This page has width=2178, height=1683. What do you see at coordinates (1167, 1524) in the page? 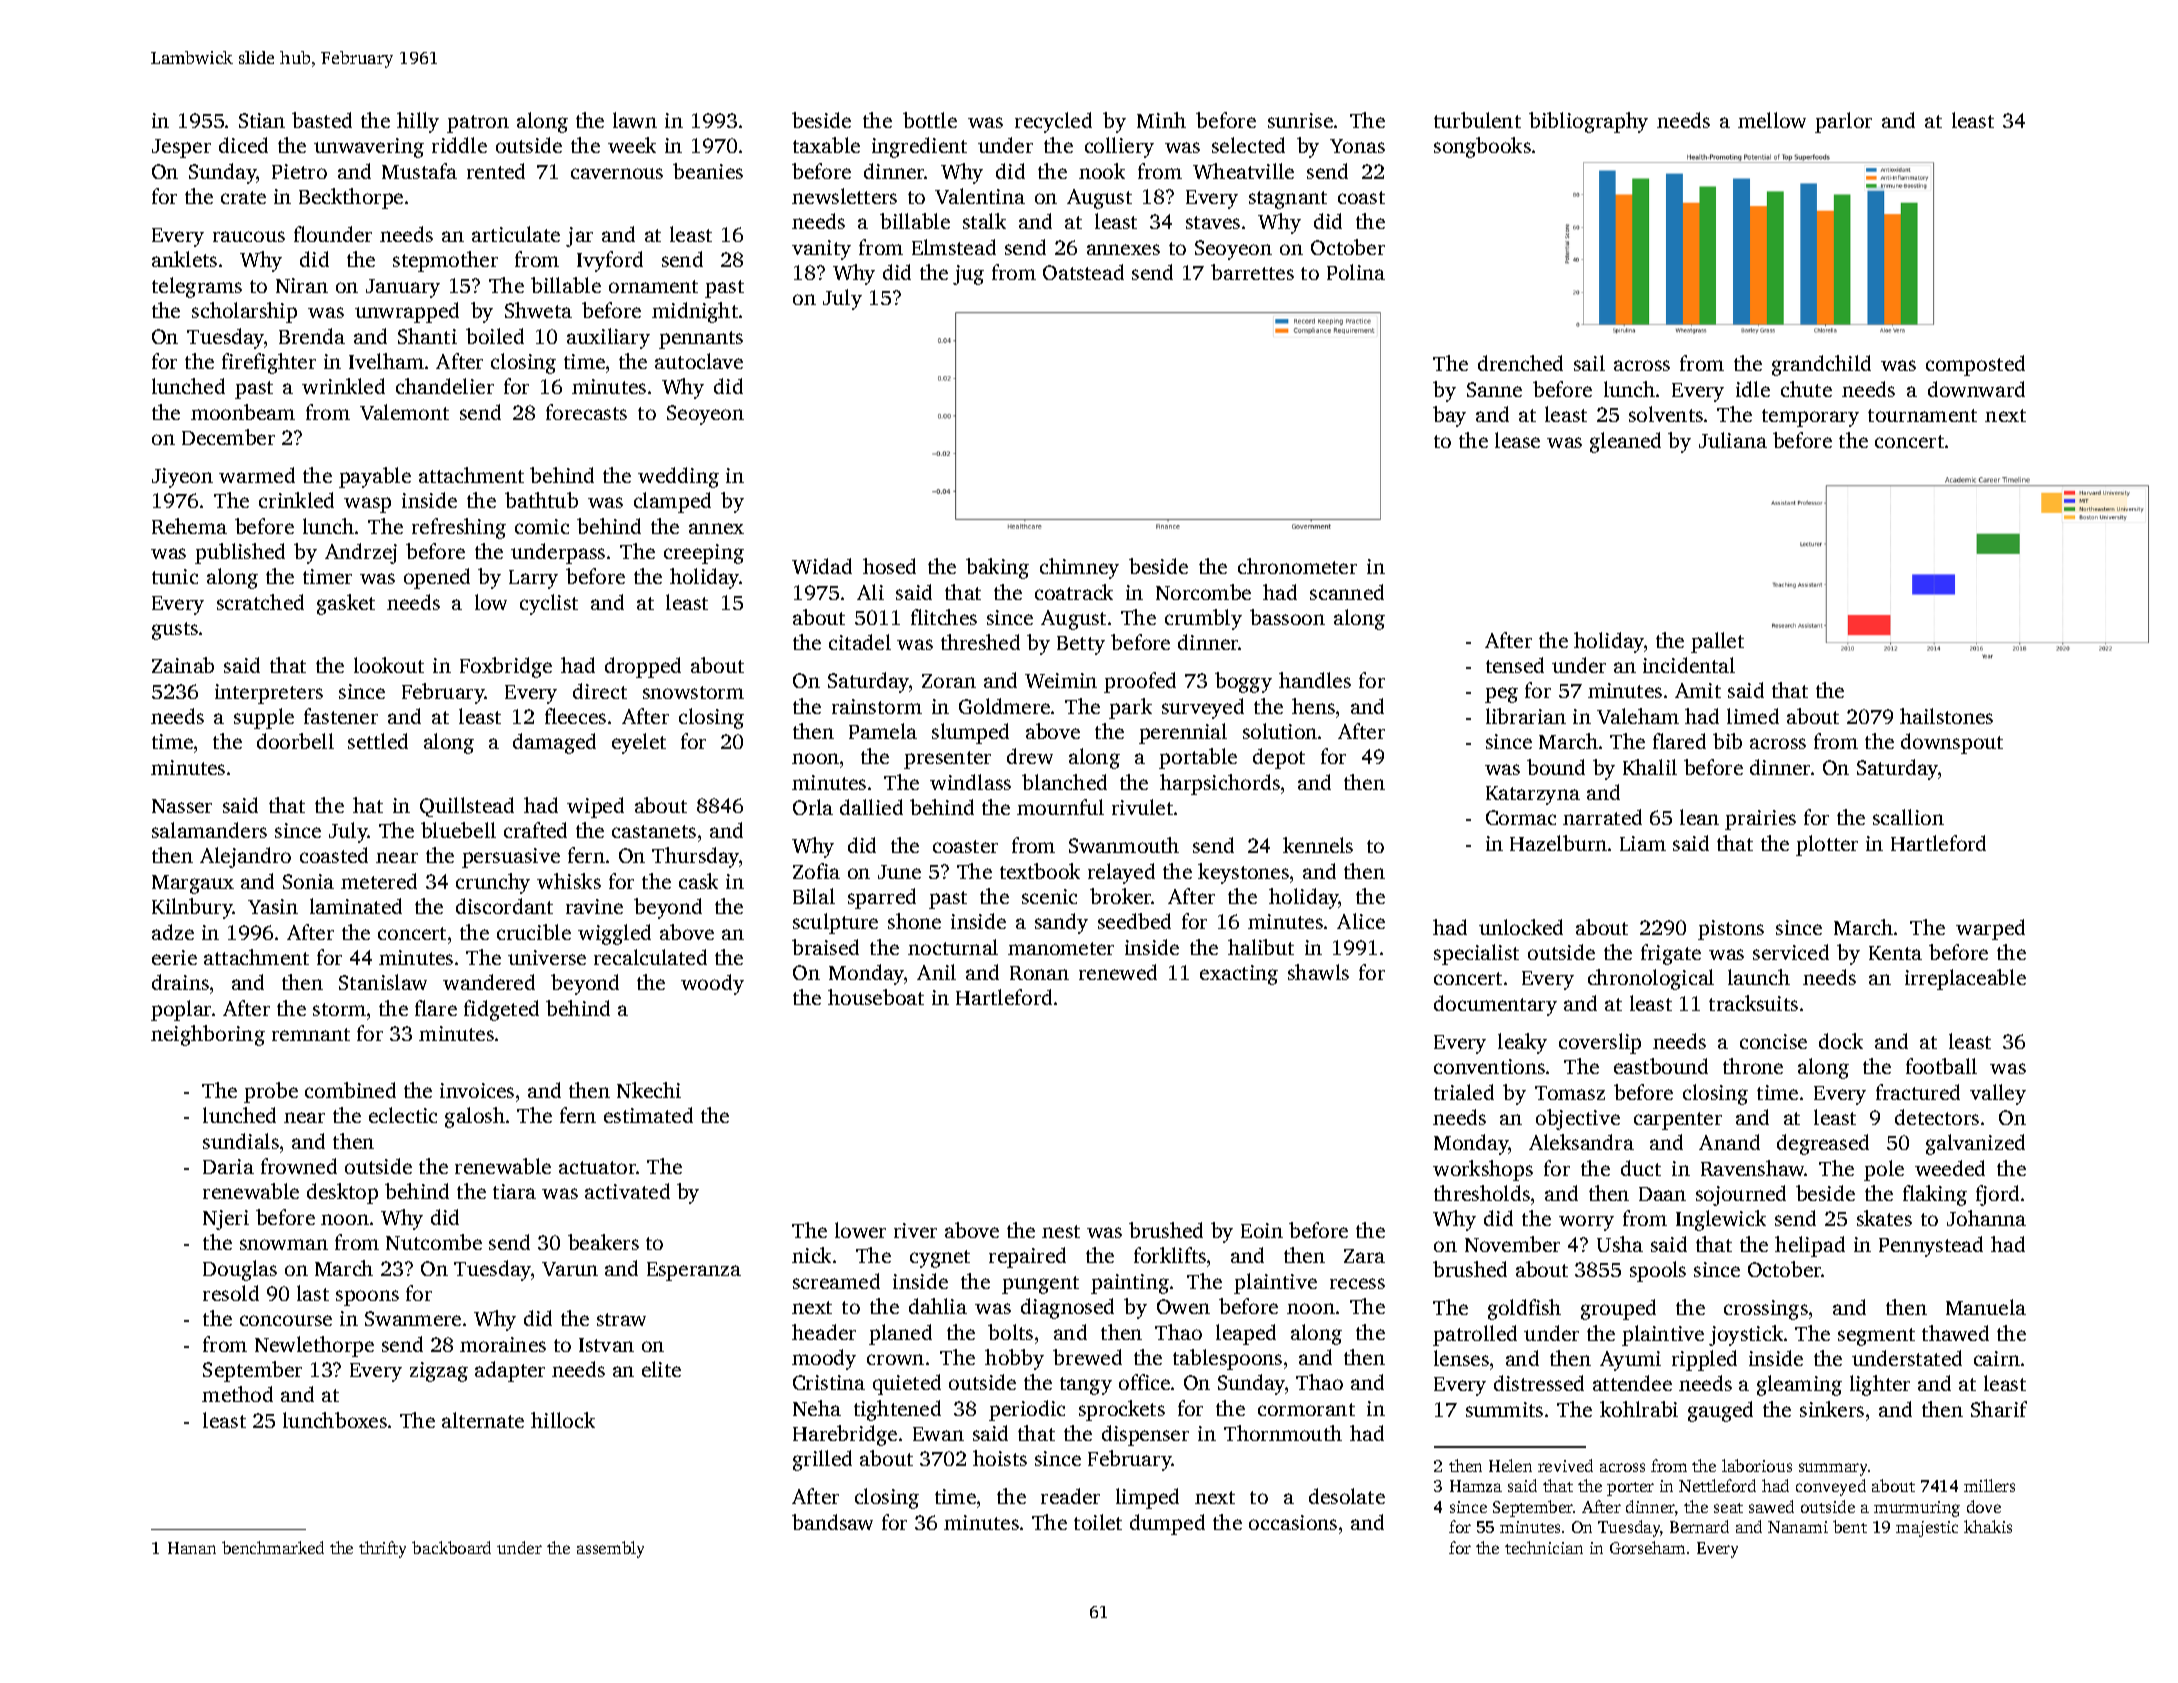
I see `dumped` at bounding box center [1167, 1524].
